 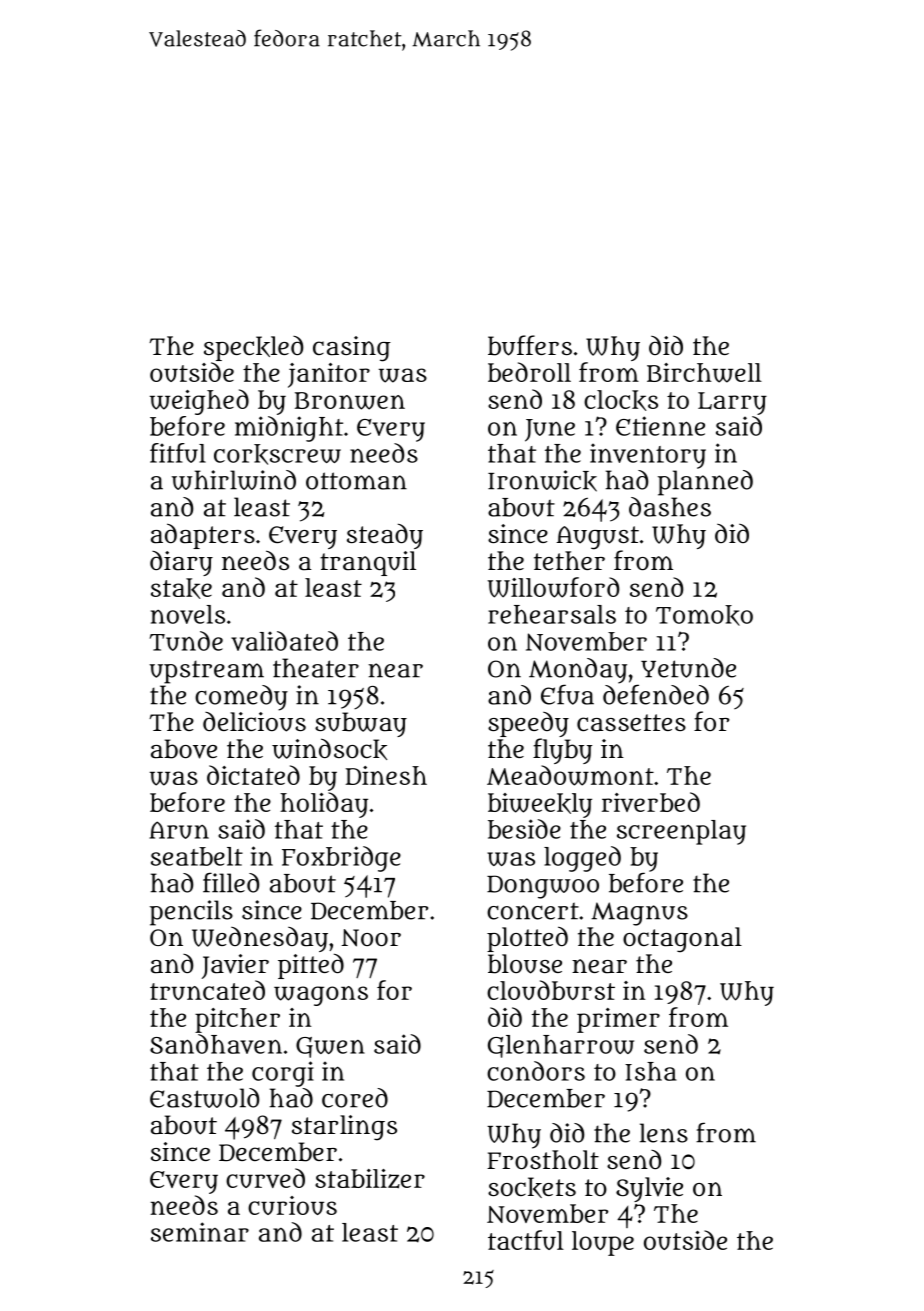 I want to click on Birchwell, so click(x=704, y=373).
